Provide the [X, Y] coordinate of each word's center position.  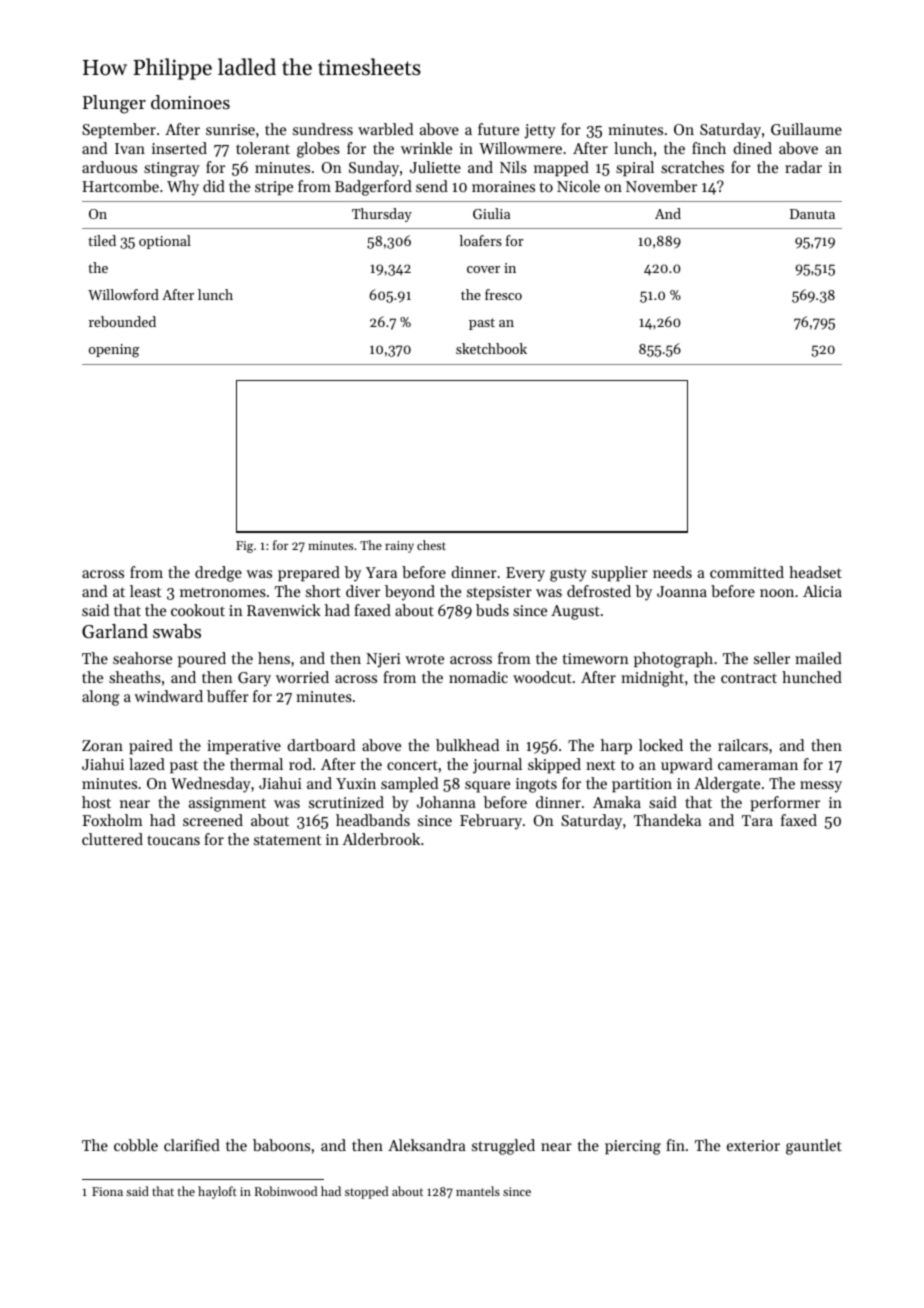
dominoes [190, 102]
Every [525, 574]
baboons [281, 1145]
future [498, 129]
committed [747, 572]
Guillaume [806, 129]
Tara [757, 820]
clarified [192, 1145]
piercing [633, 1147]
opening [114, 351]
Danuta [812, 214]
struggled [503, 1147]
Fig [244, 547]
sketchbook [491, 348]
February [491, 822]
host [96, 802]
